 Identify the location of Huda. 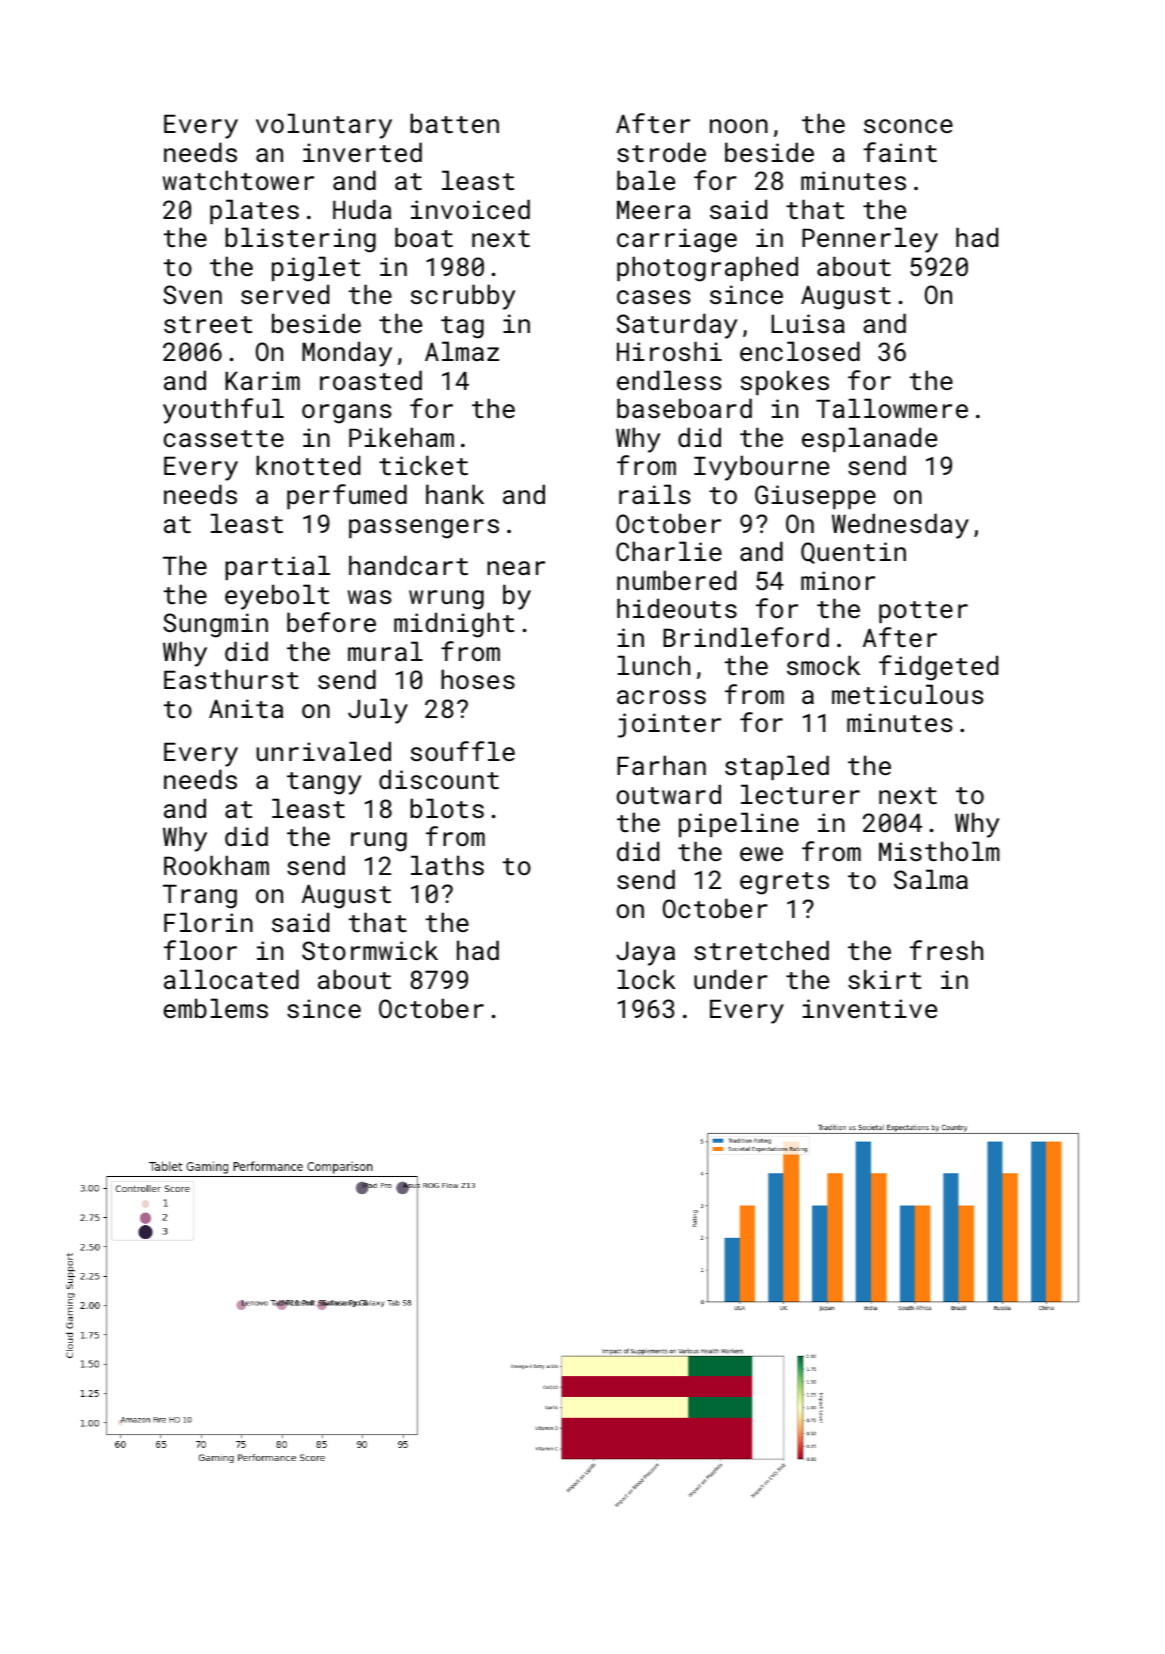
(362, 209).
